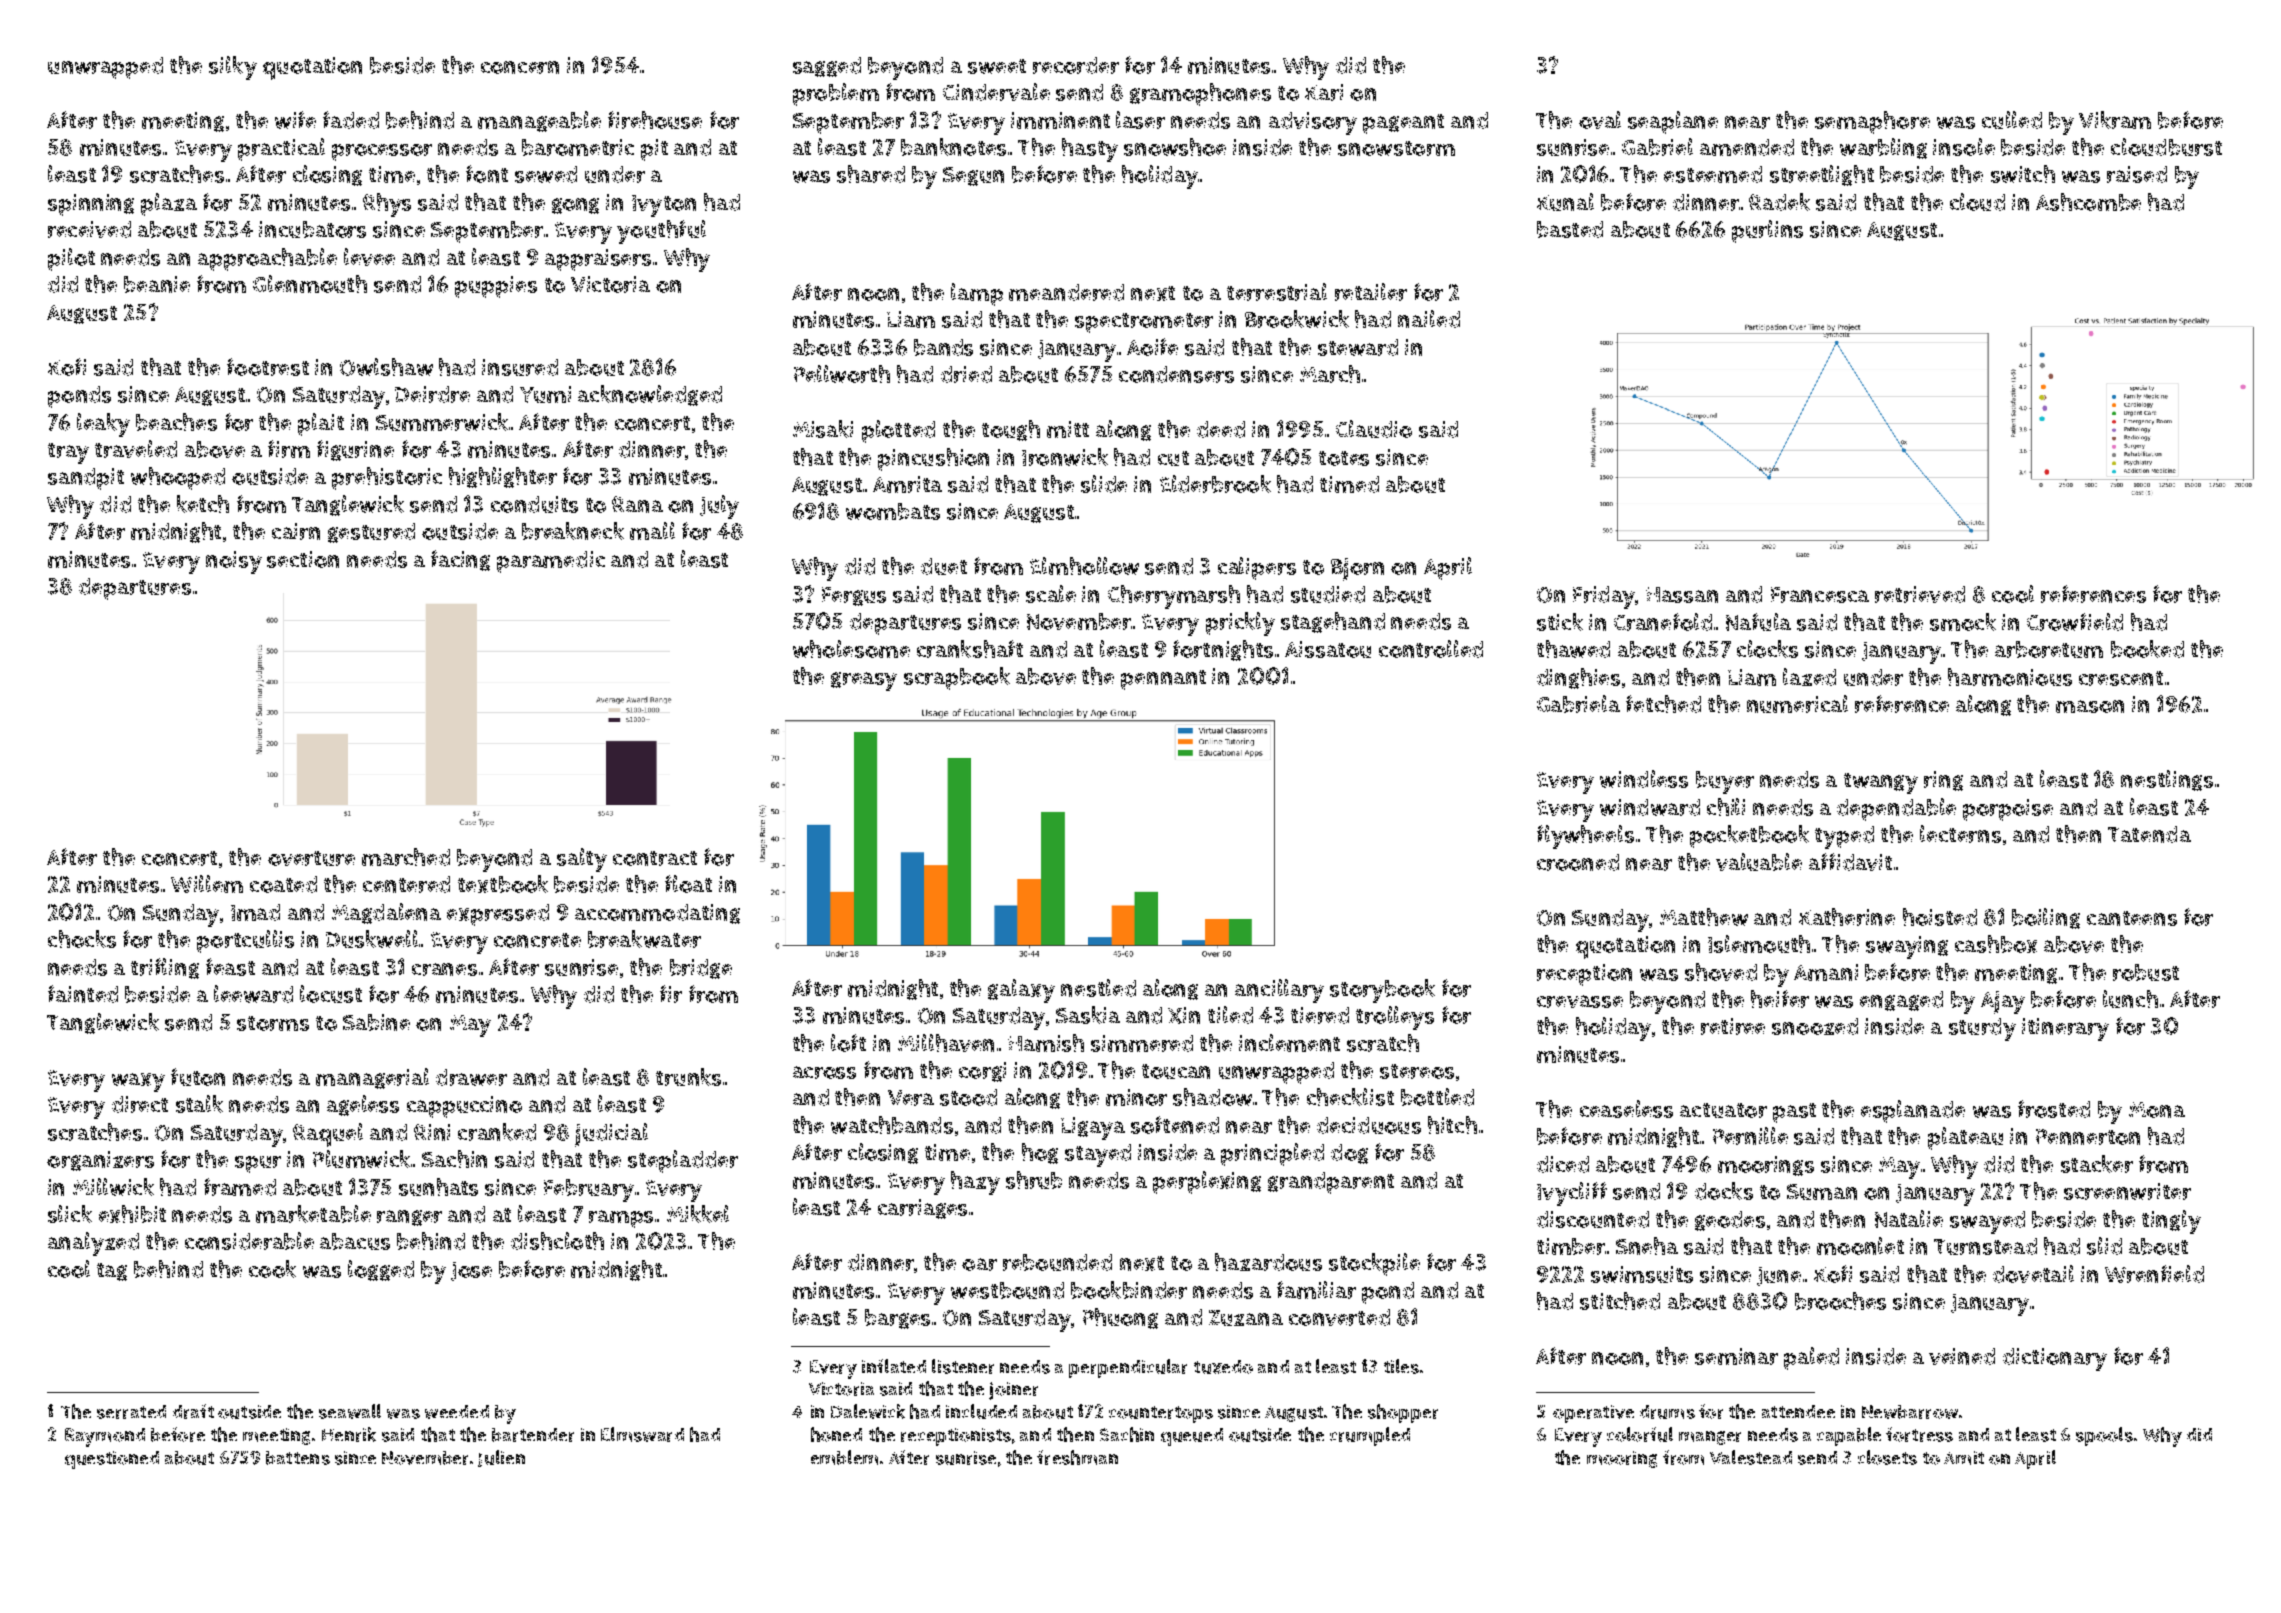 This document has width=2281, height=1613. I want to click on freshman, so click(1077, 1457).
